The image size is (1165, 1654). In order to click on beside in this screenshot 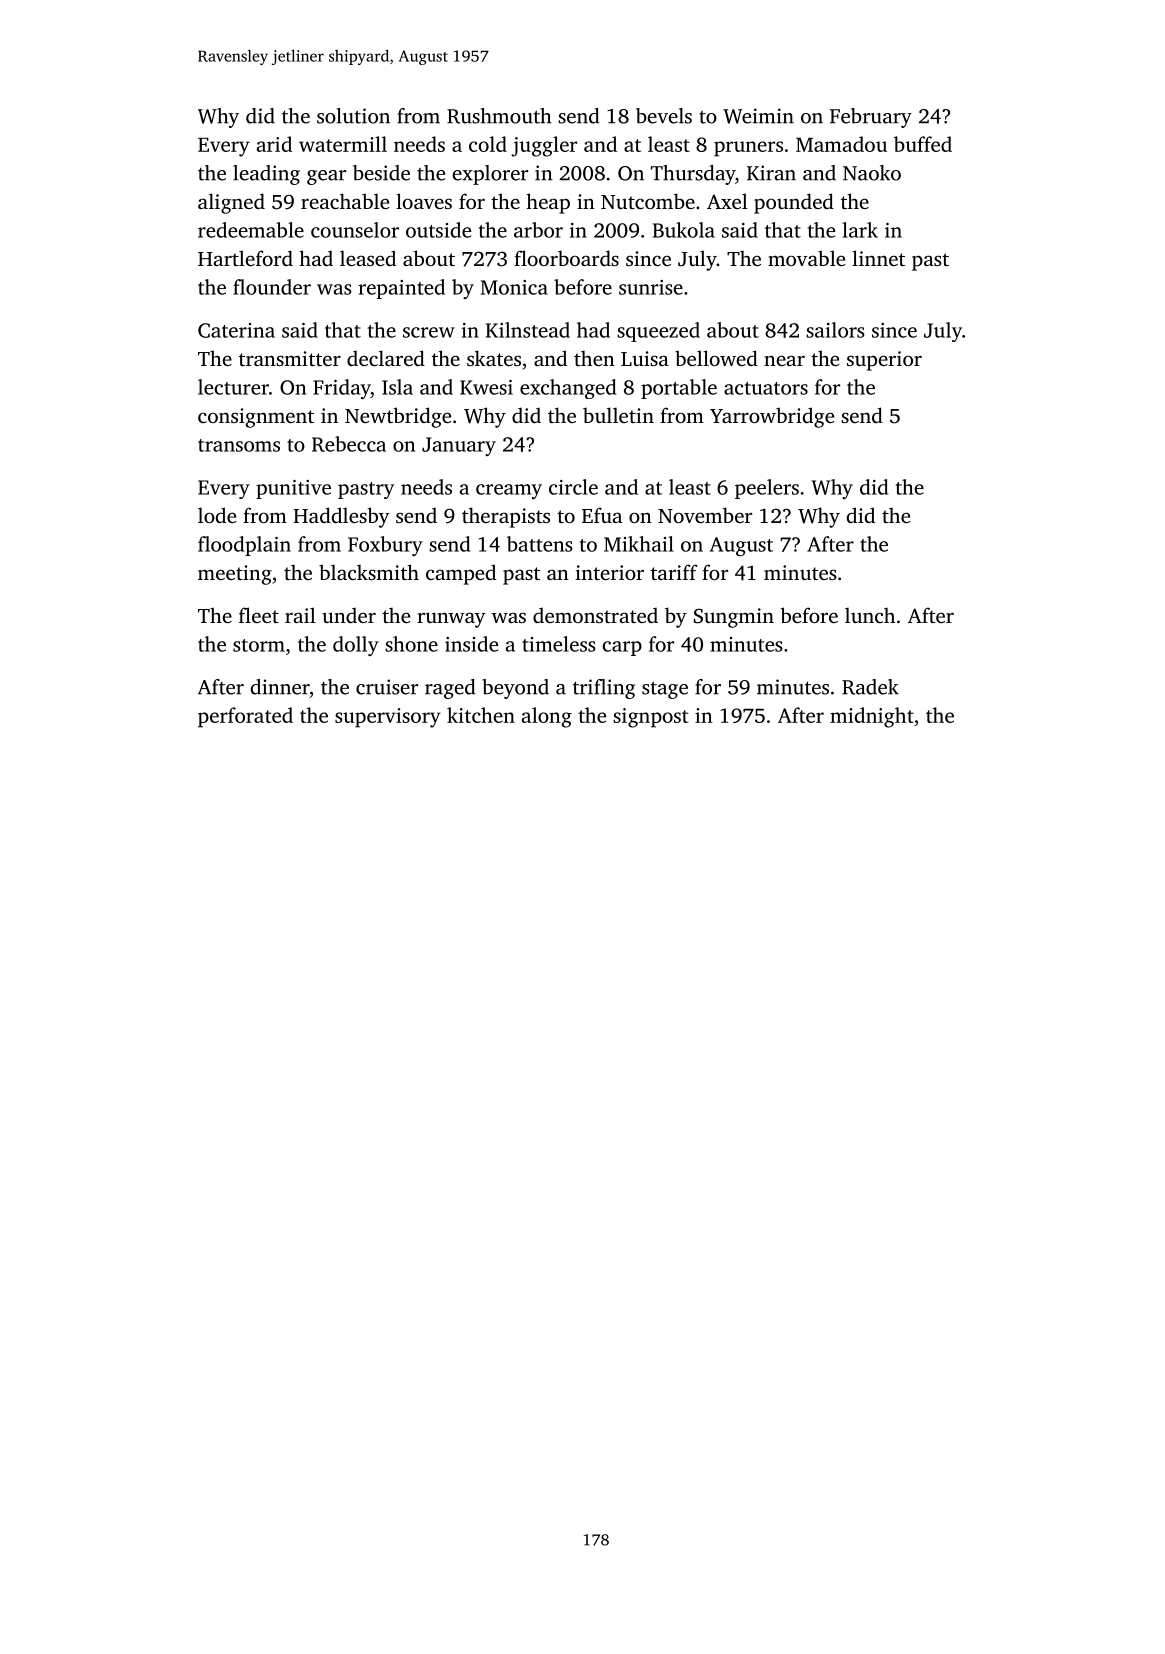, I will do `click(381, 173)`.
